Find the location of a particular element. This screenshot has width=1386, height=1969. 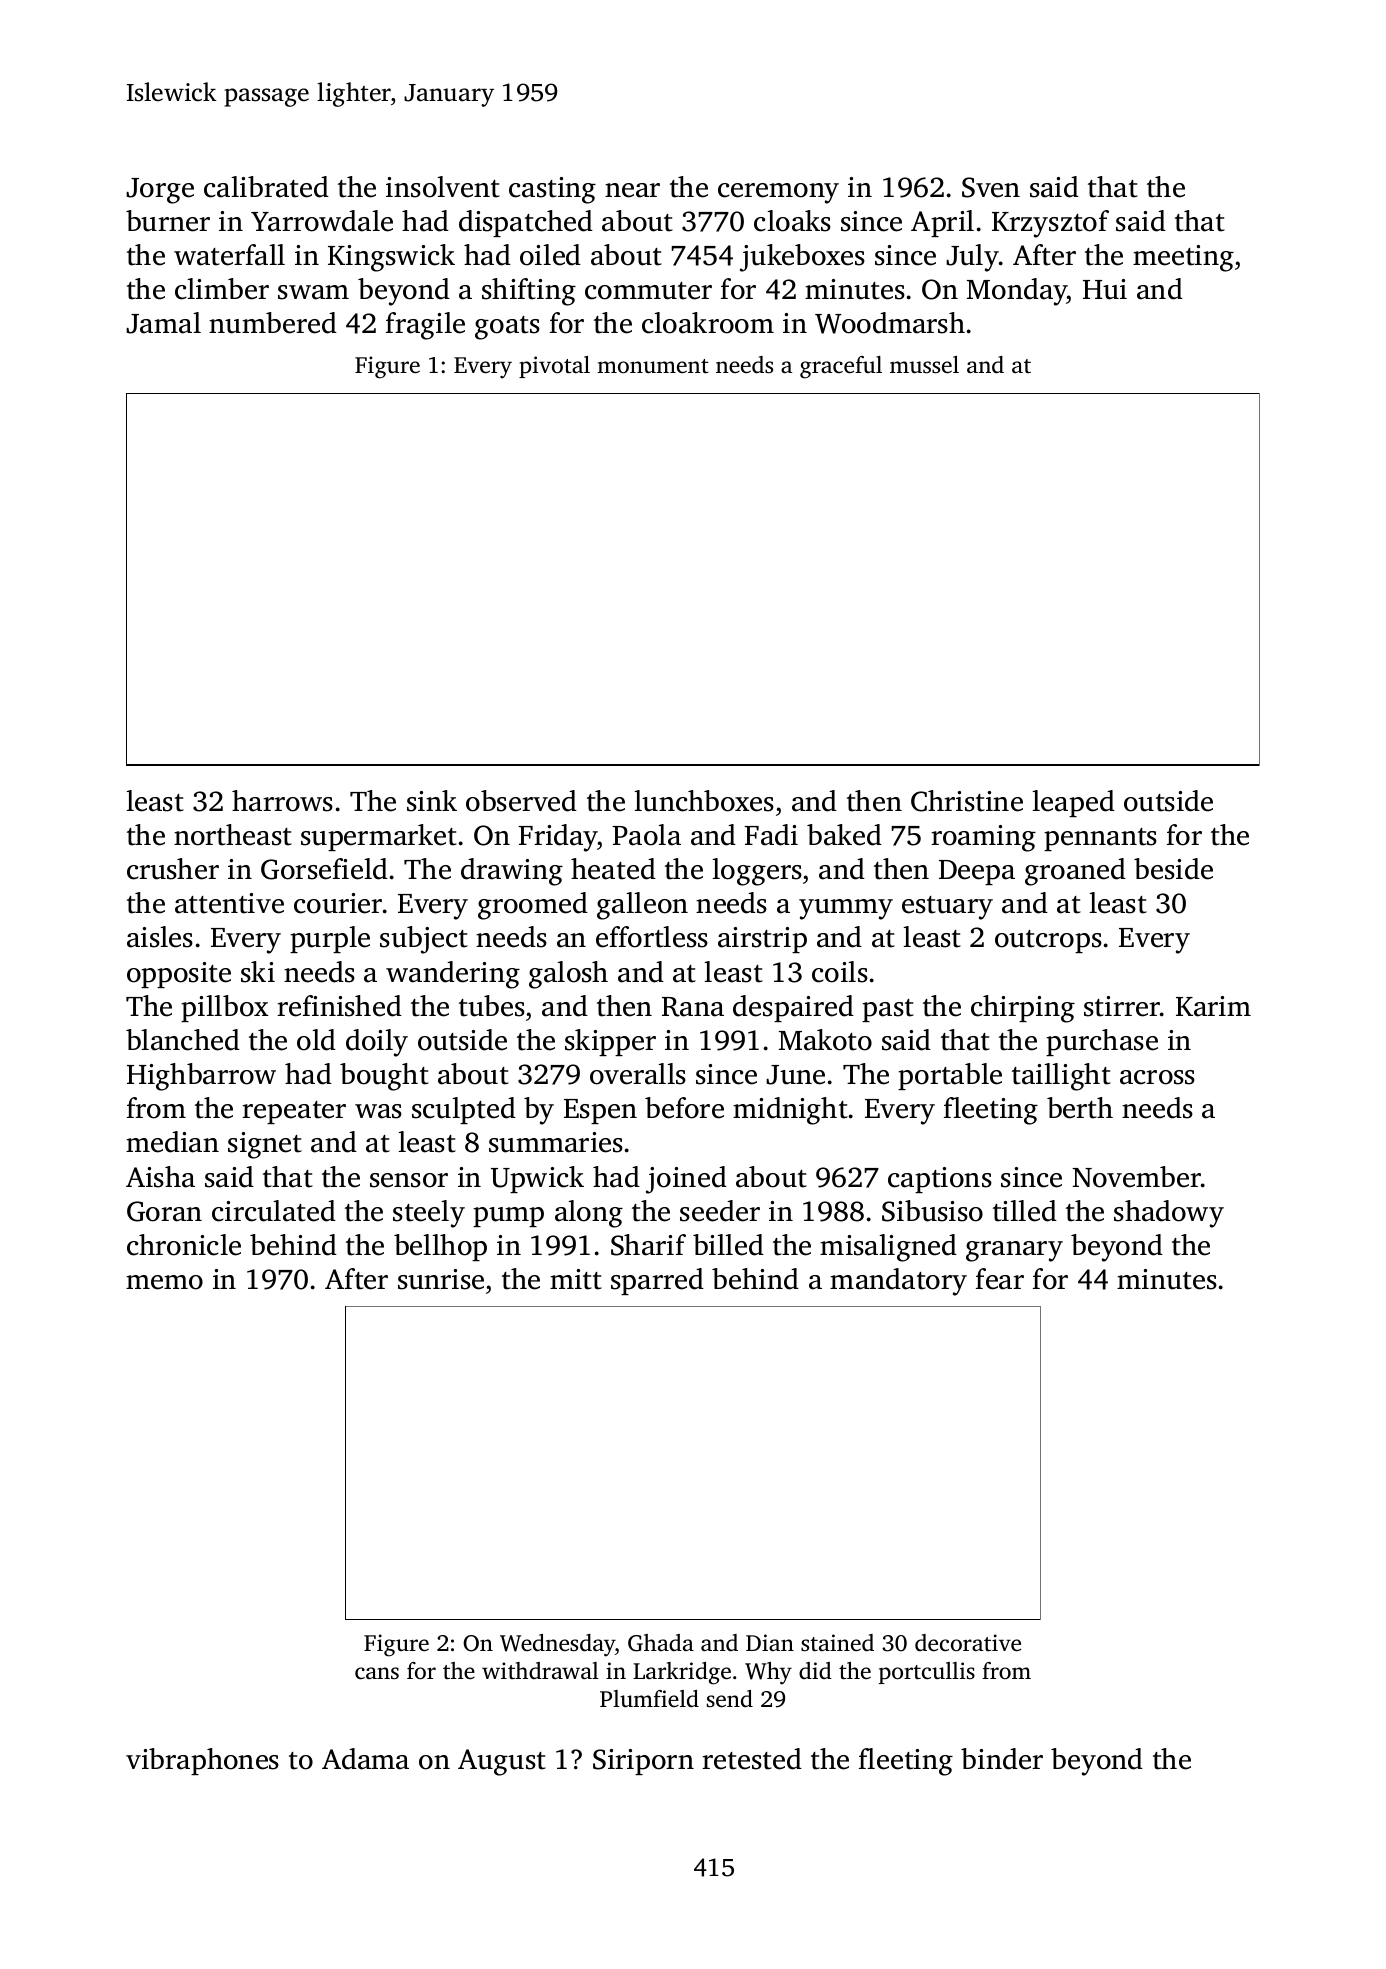

commuter is located at coordinates (648, 291).
